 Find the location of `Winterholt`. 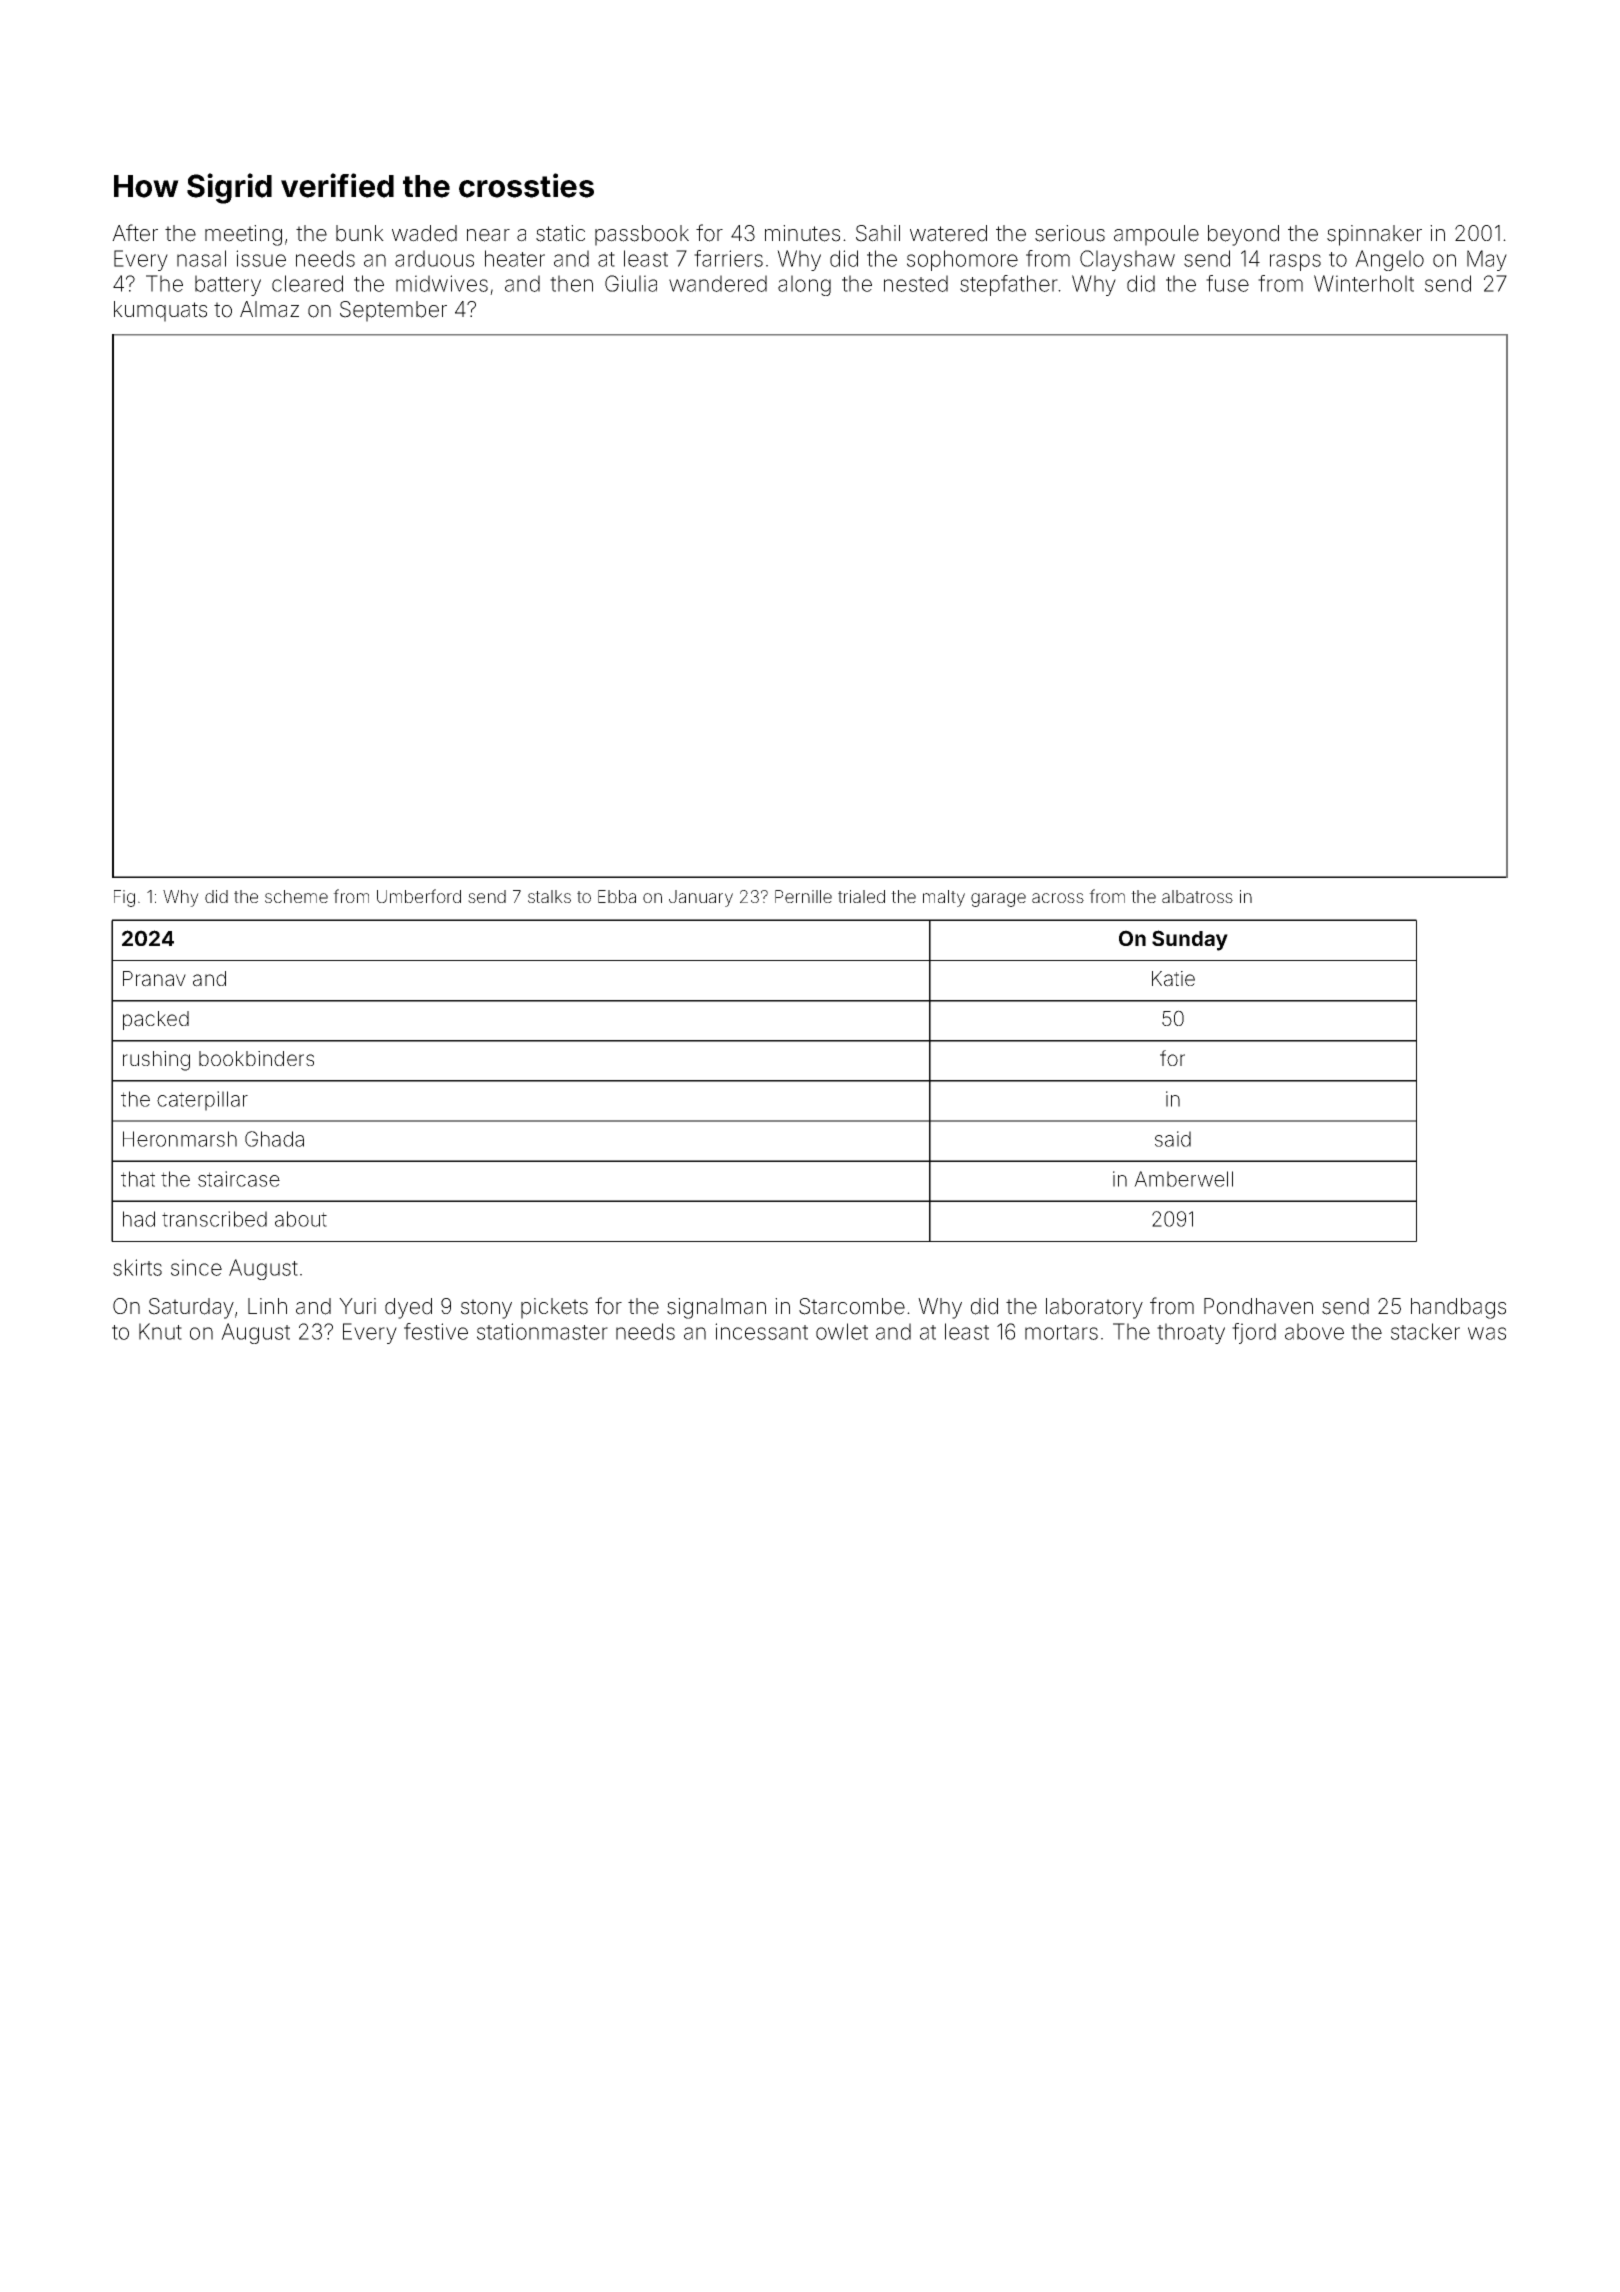

Winterholt is located at coordinates (1364, 283).
